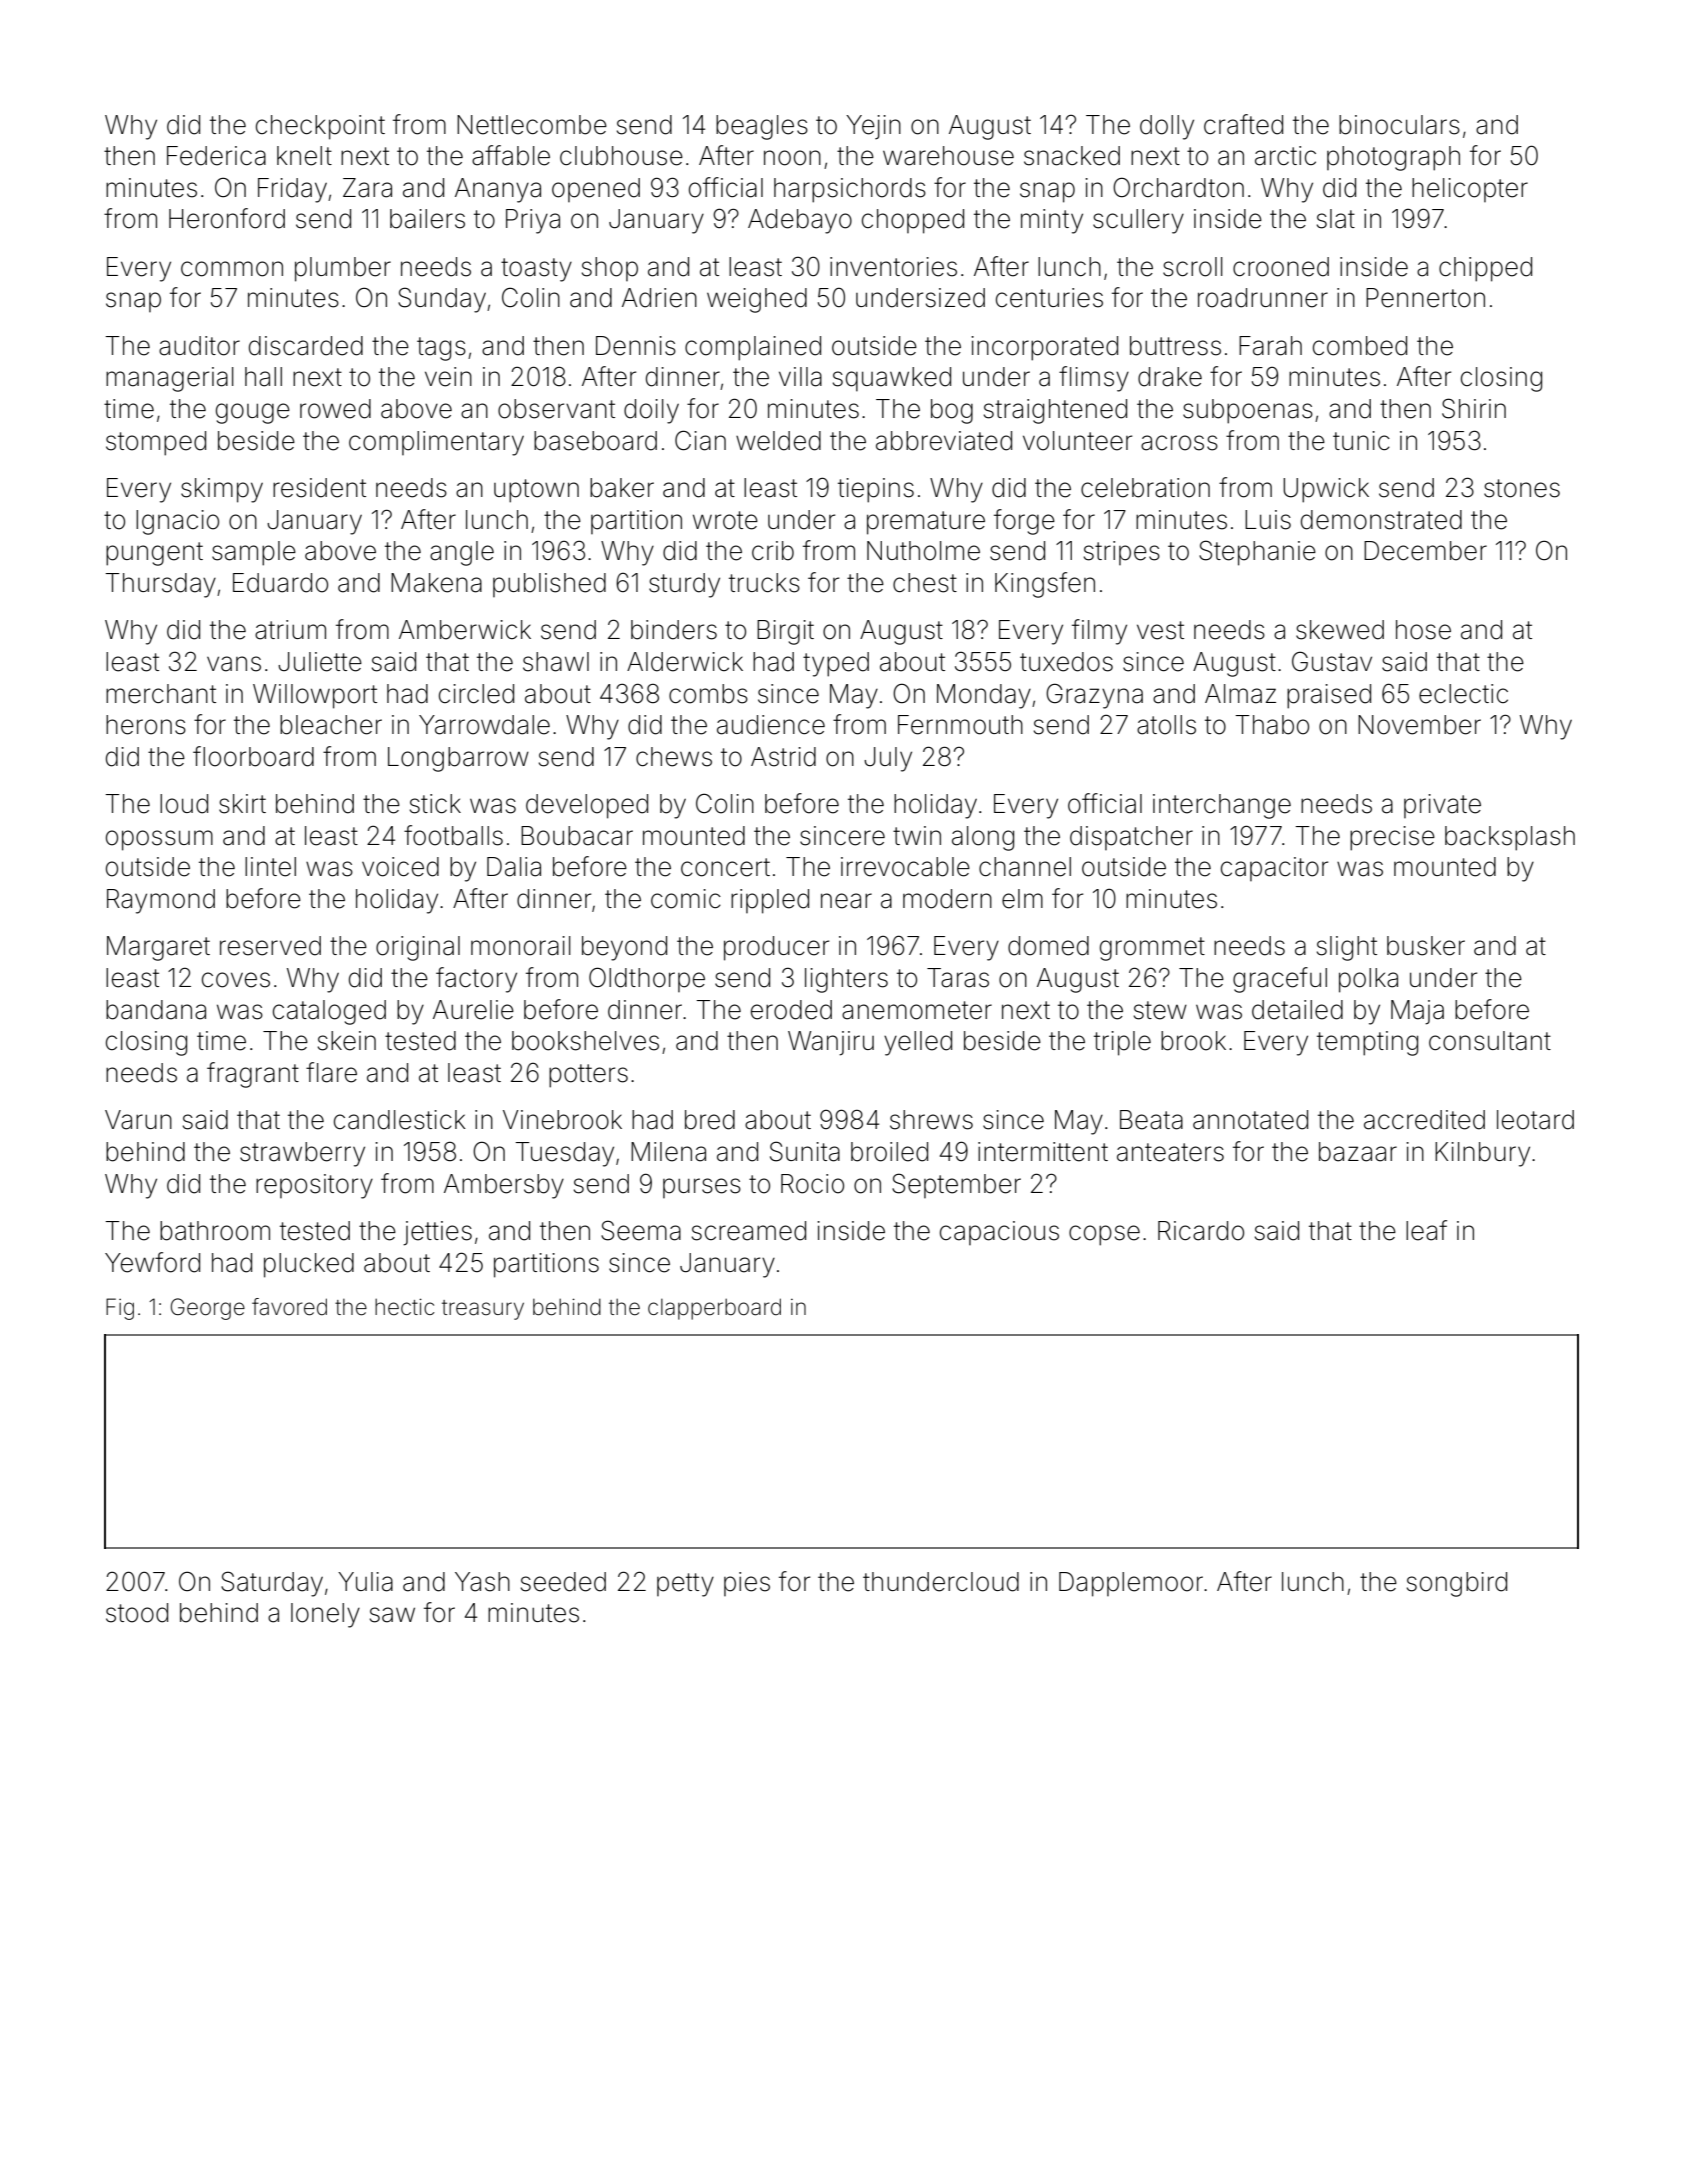 The image size is (1683, 2178). I want to click on atrium, so click(290, 630).
